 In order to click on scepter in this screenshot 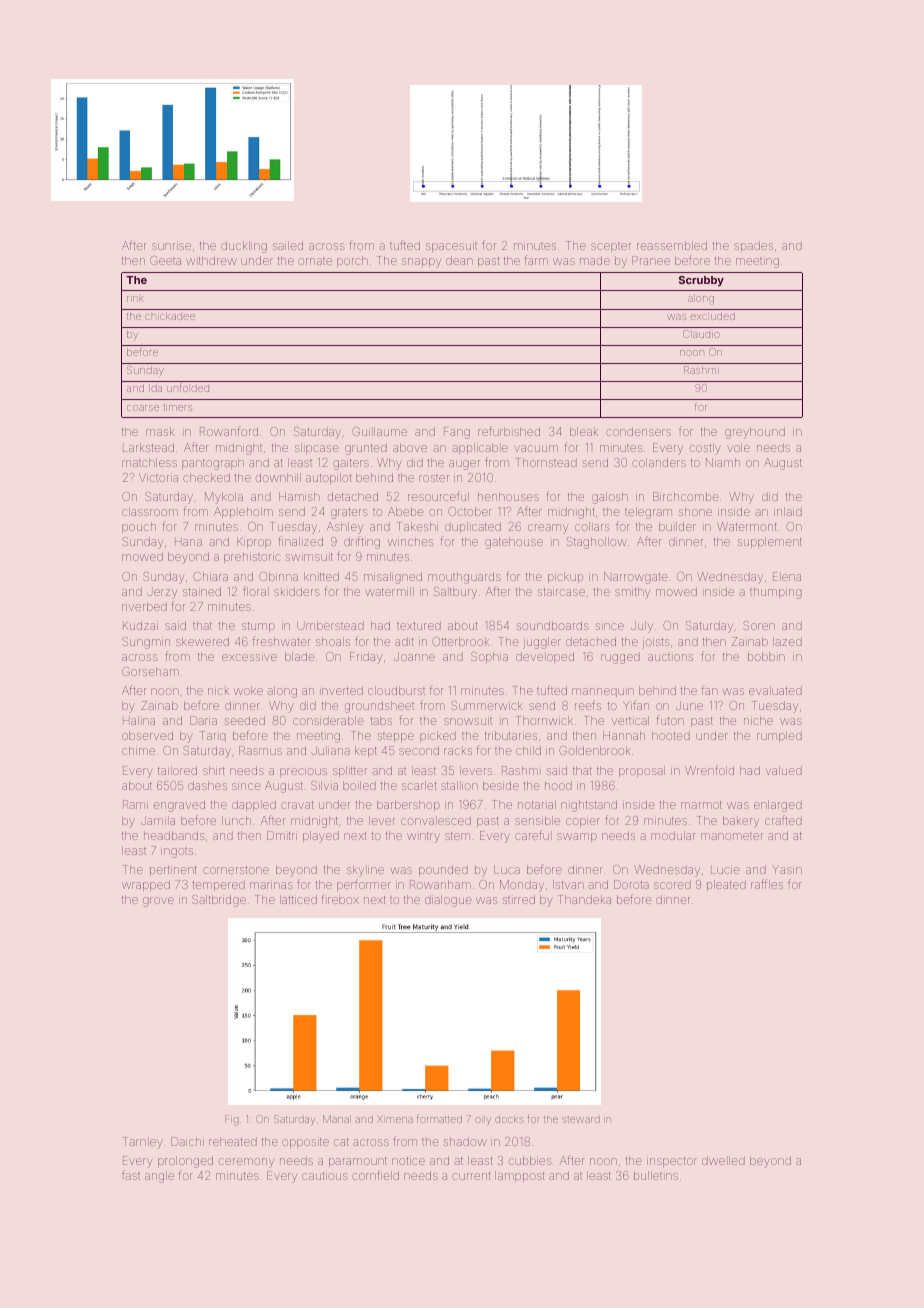, I will do `click(611, 247)`.
